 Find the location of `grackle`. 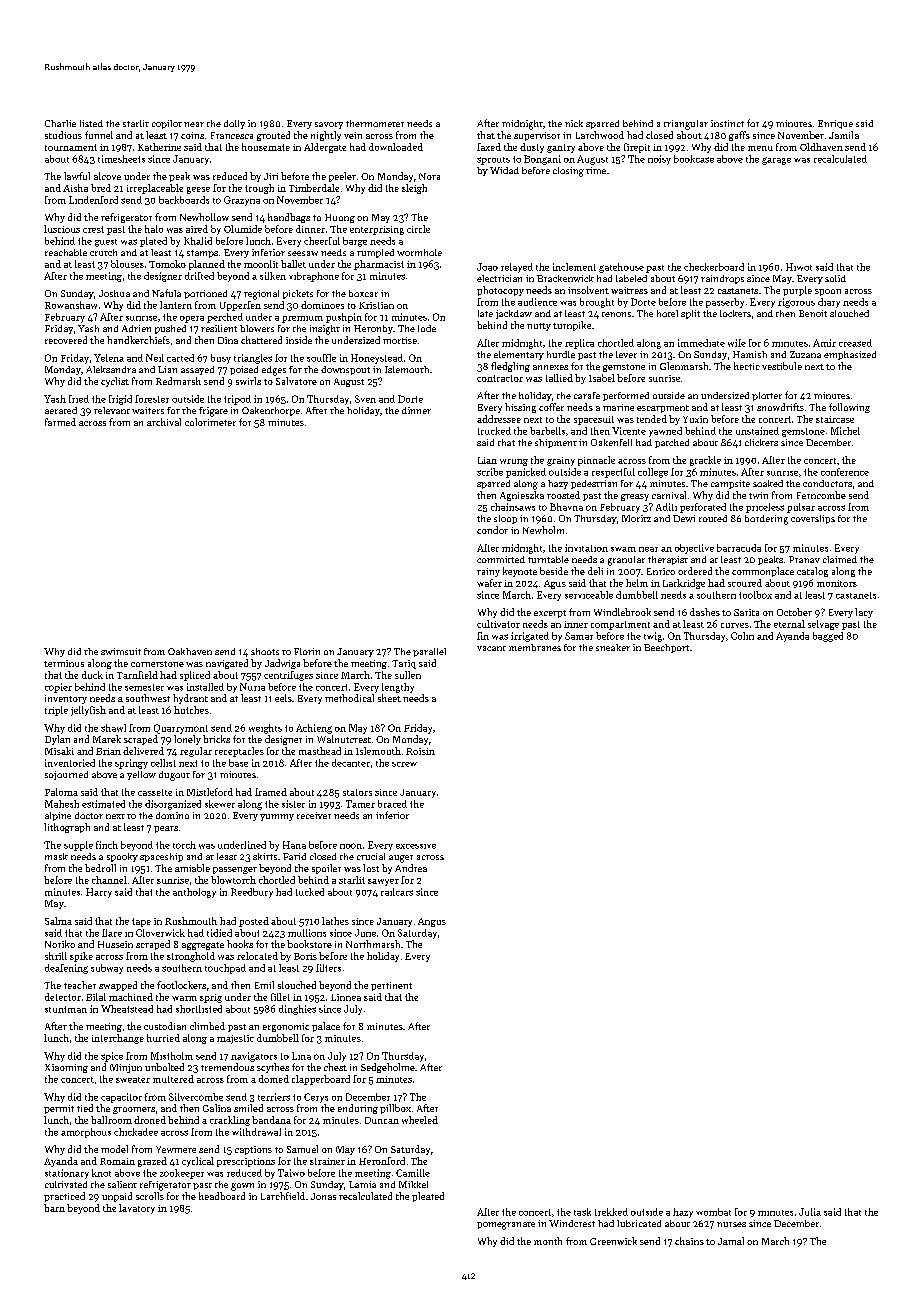

grackle is located at coordinates (705, 461).
